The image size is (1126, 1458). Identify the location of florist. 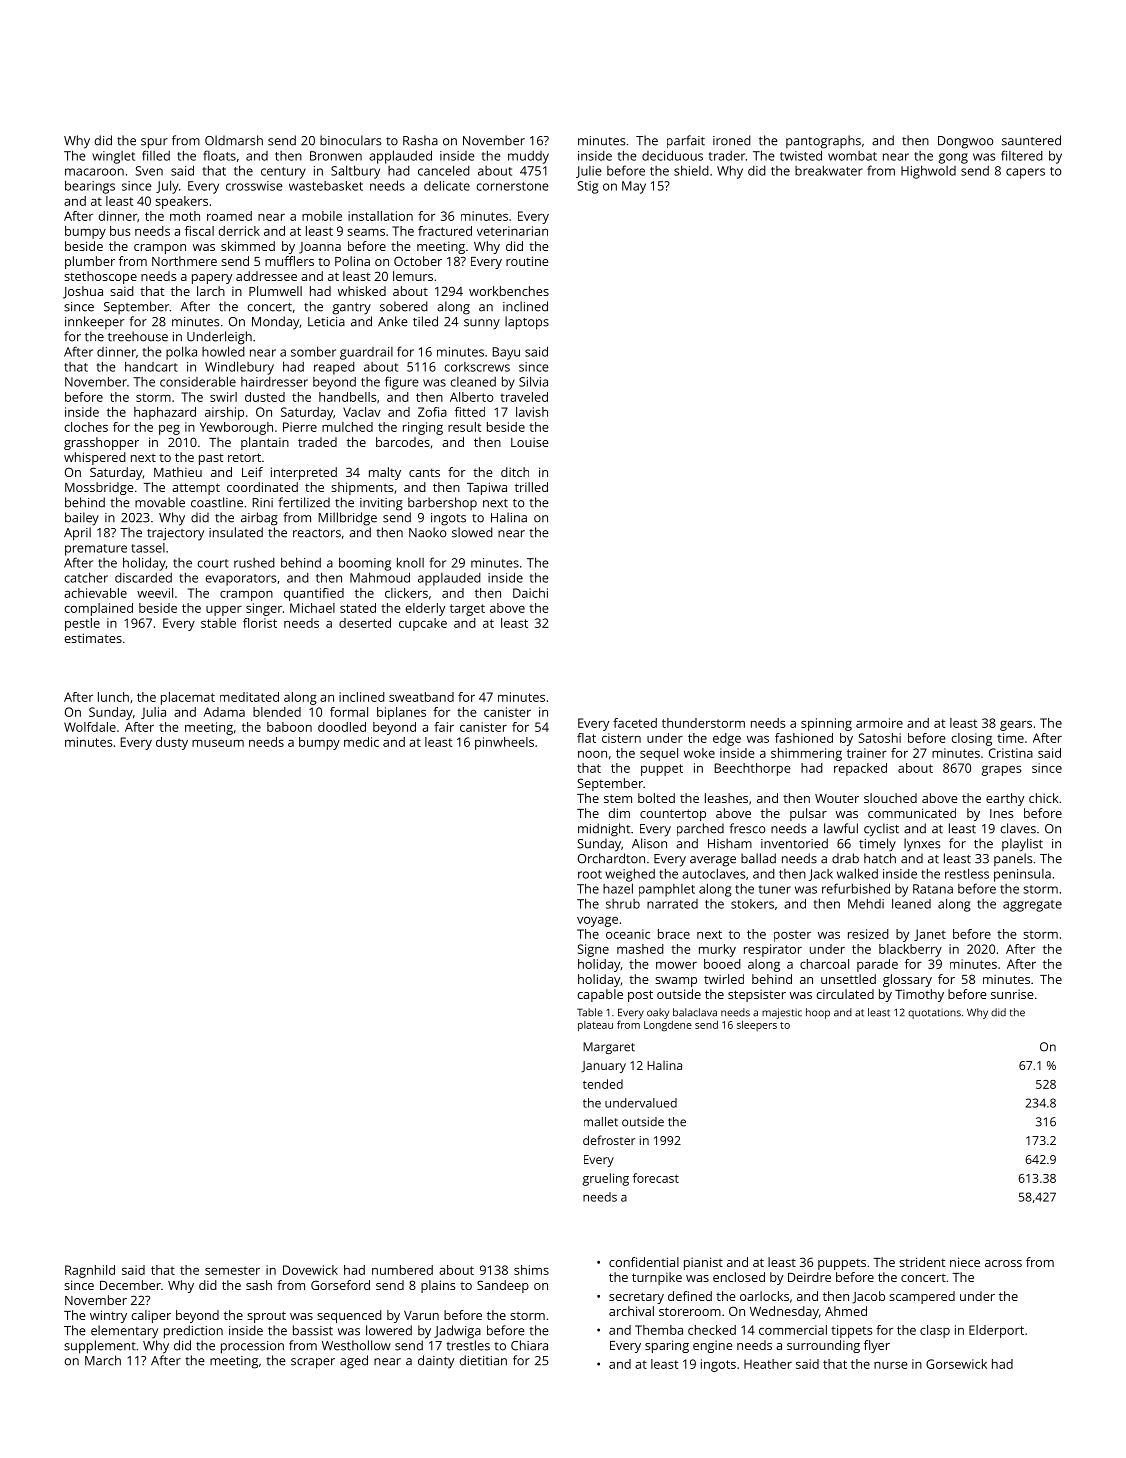
(260, 623).
